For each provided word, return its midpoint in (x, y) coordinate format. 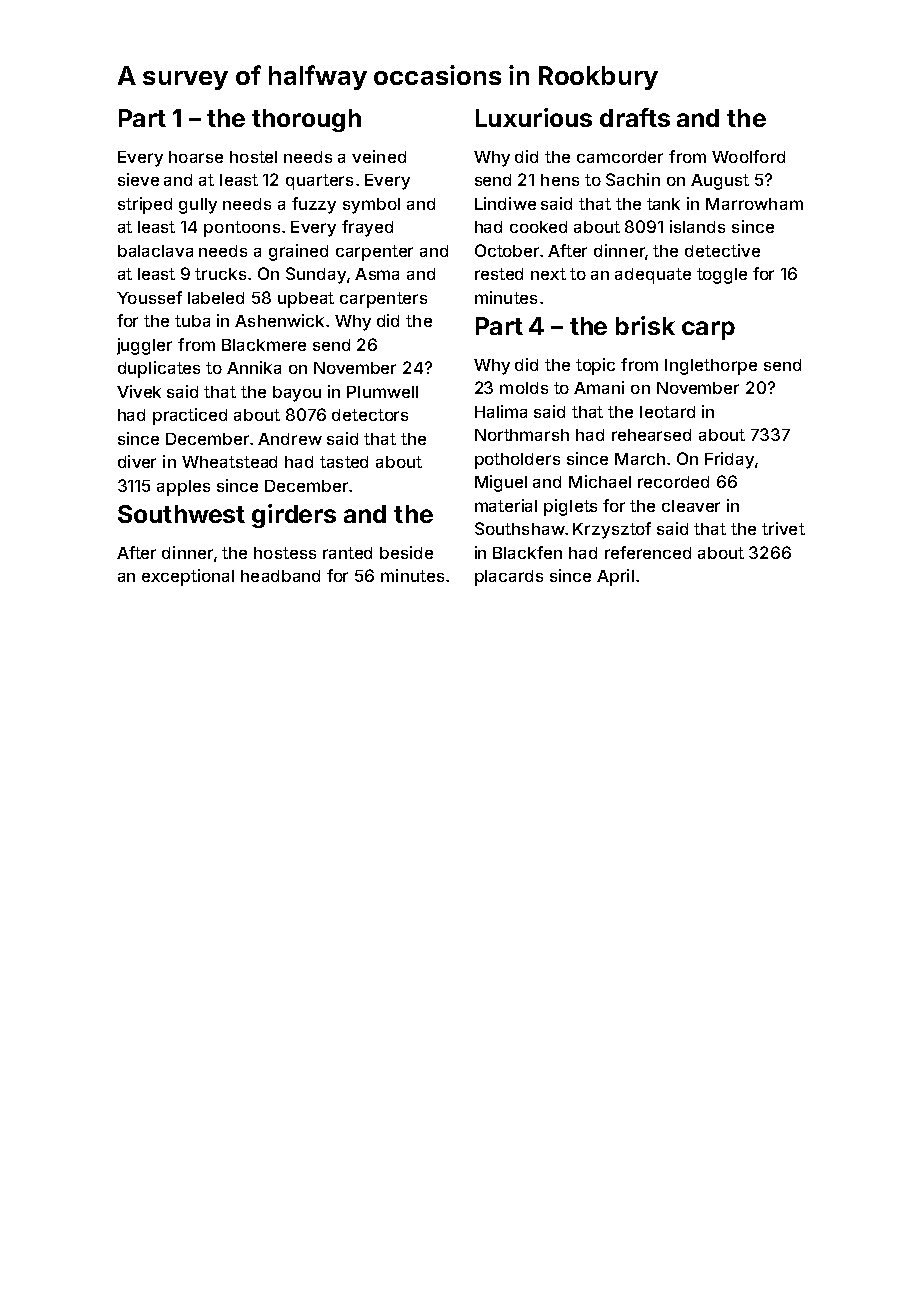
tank (663, 204)
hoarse (196, 157)
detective (722, 250)
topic (595, 366)
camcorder (620, 157)
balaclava (155, 251)
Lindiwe (505, 203)
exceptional (188, 577)
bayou (297, 394)
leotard (667, 412)
